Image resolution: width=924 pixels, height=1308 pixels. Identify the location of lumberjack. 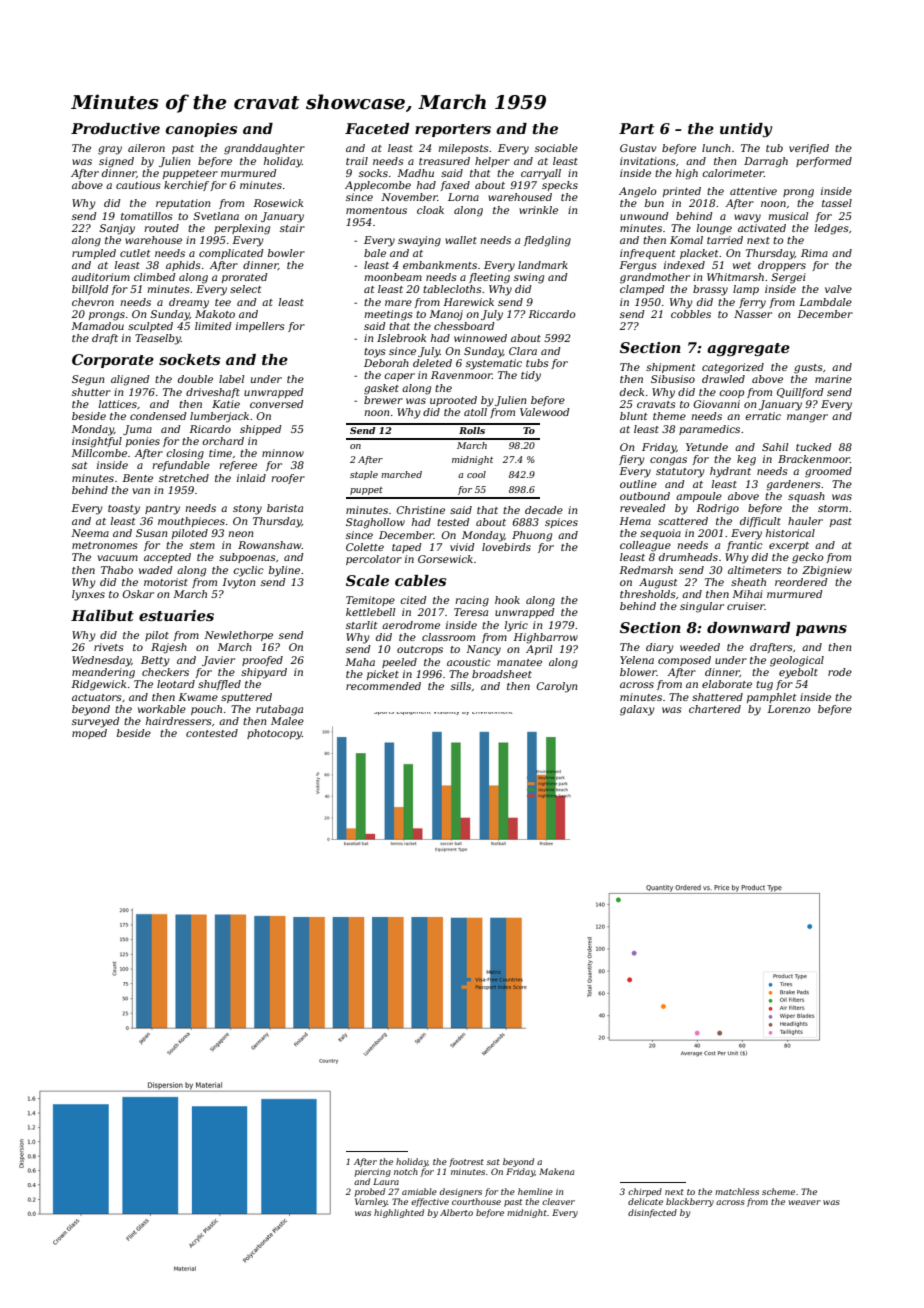
(219, 417).
